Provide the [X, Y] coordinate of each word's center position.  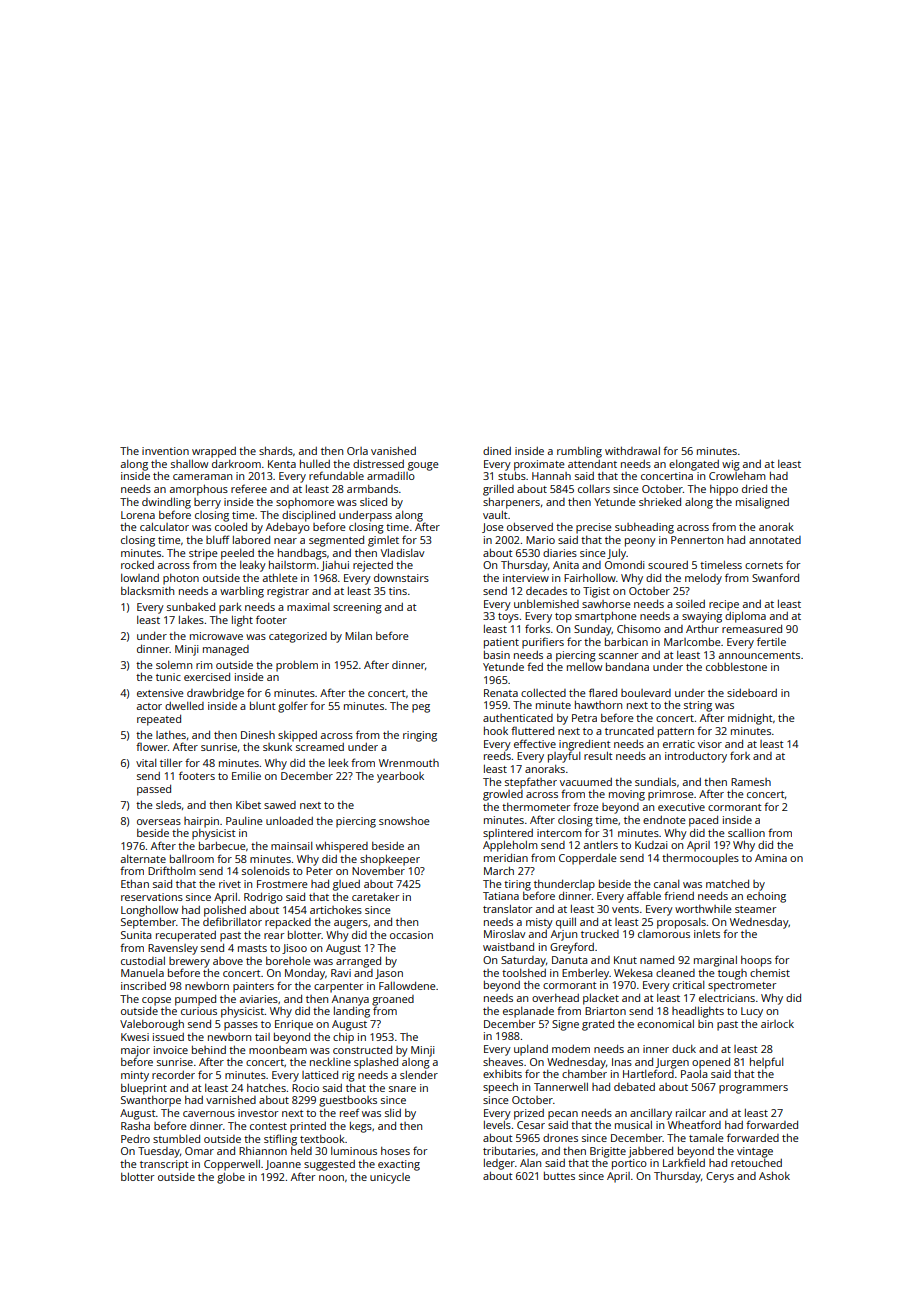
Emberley [585, 974]
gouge [423, 466]
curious [199, 1011]
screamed [320, 747]
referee [249, 488]
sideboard [752, 693]
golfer [293, 707]
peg [421, 708]
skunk [277, 747]
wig [731, 465]
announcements [759, 655]
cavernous [209, 1114]
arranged [358, 962]
